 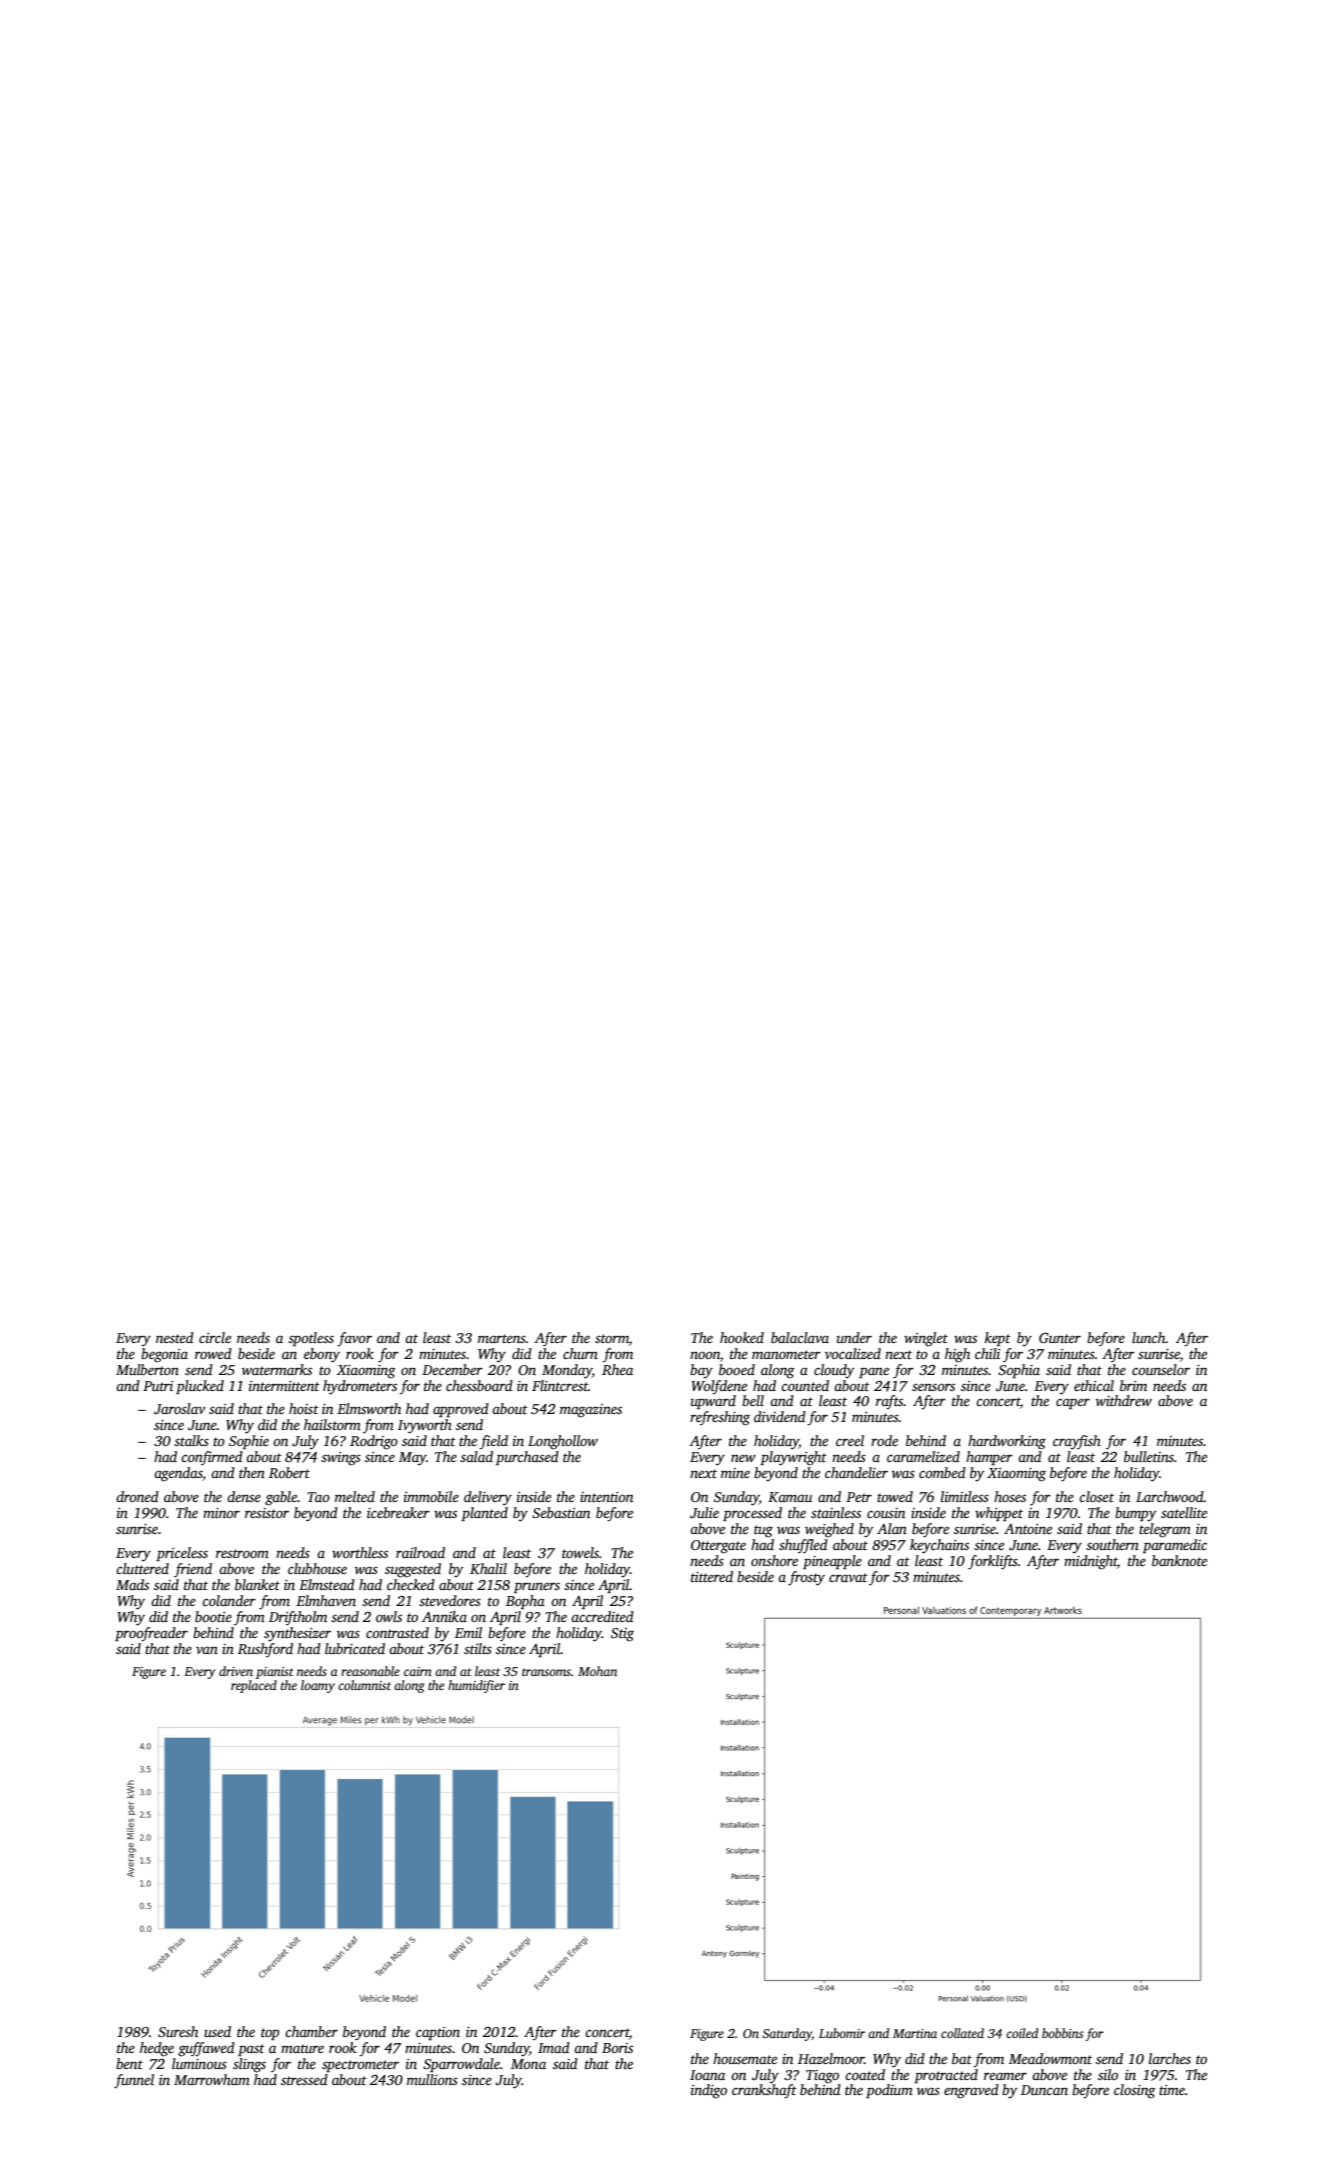 What do you see at coordinates (1179, 1560) in the screenshot?
I see `banknote` at bounding box center [1179, 1560].
